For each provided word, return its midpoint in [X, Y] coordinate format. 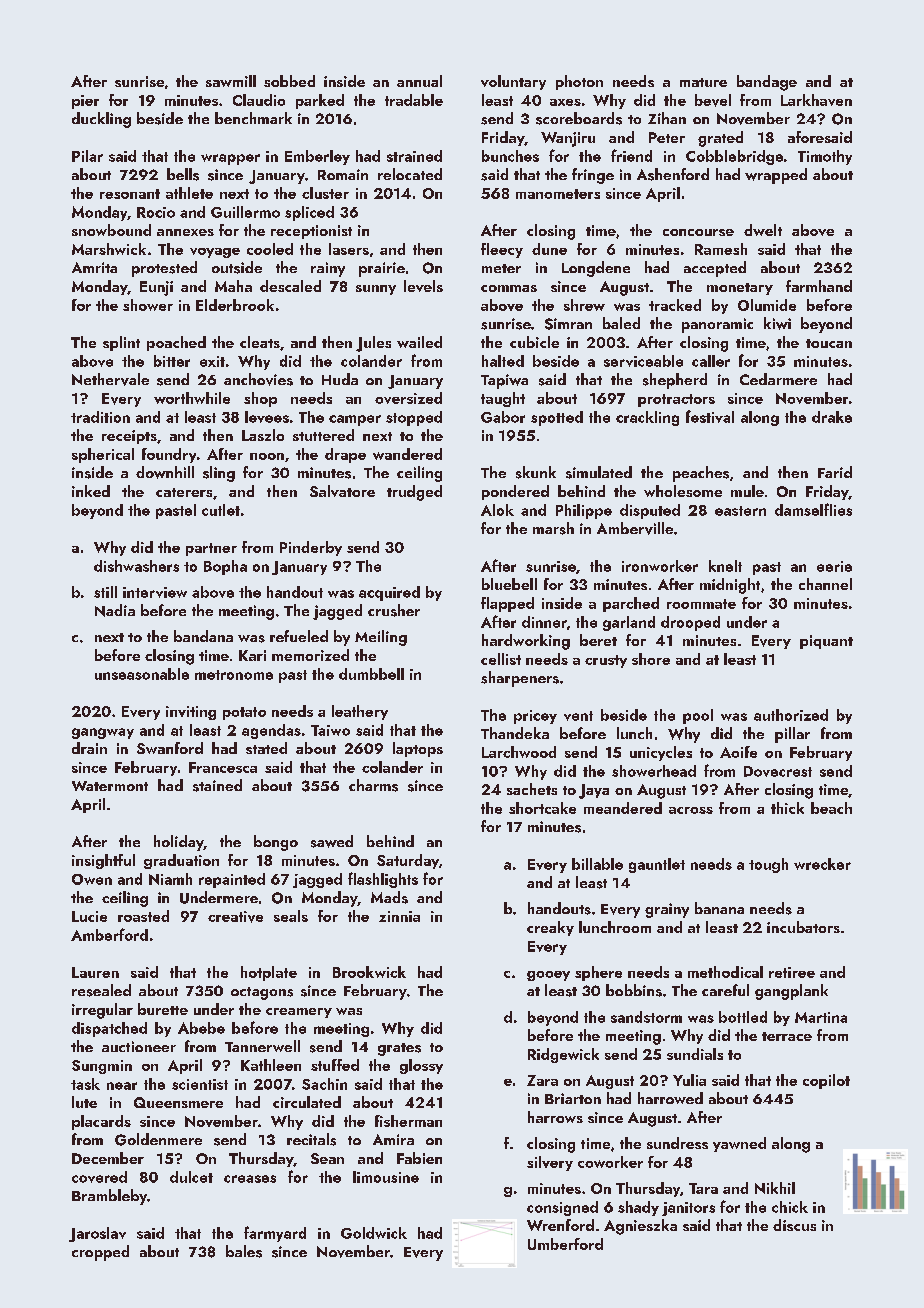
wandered [407, 454]
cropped [100, 1253]
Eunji [156, 288]
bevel [713, 100]
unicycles [661, 753]
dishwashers [136, 566]
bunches [510, 156]
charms [373, 785]
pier [85, 102]
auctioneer [139, 1046]
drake [832, 417]
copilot [826, 1081]
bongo [276, 843]
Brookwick [369, 972]
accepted [715, 269]
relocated [410, 174]
